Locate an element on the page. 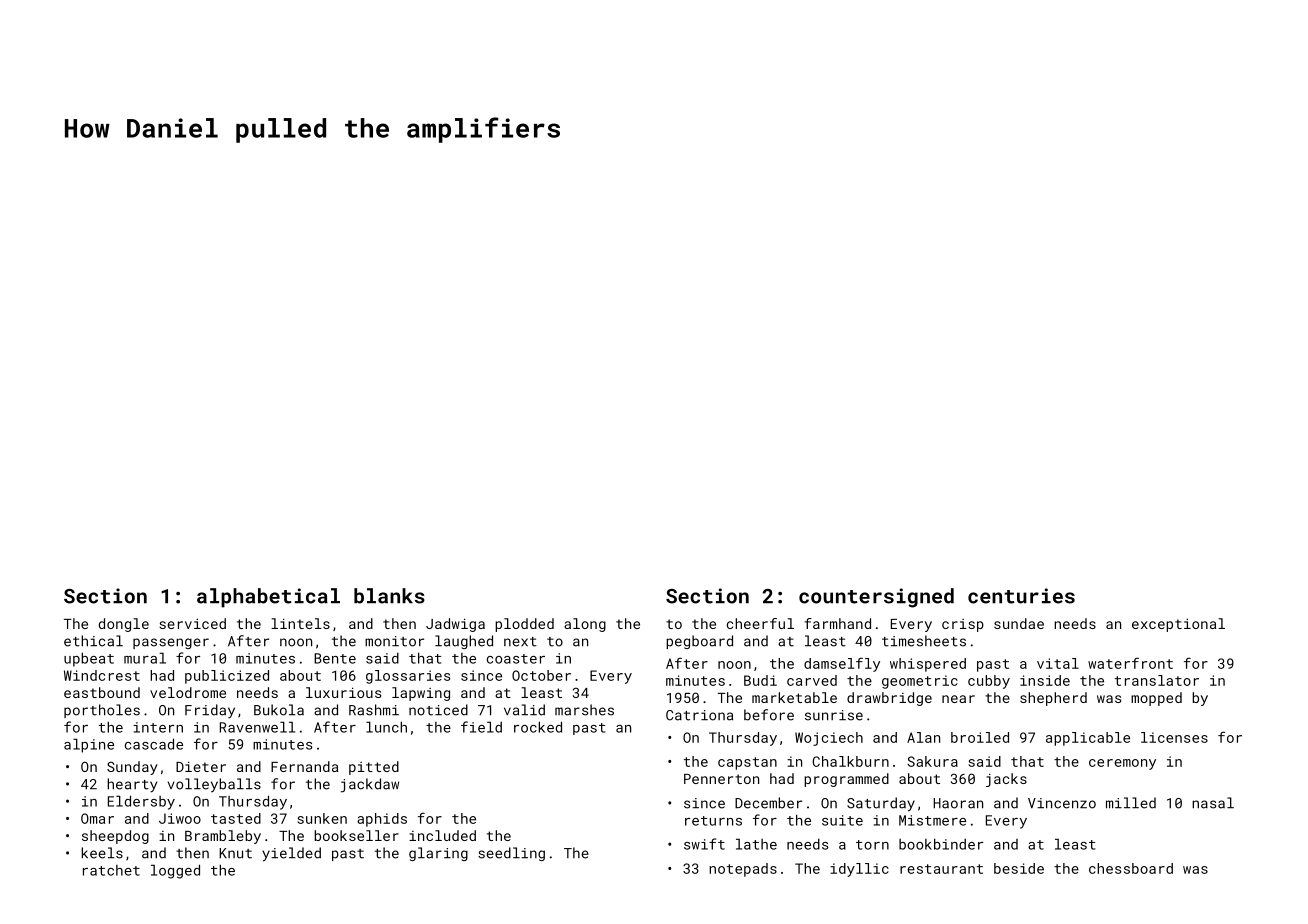 The width and height of the page is (1308, 924). swift is located at coordinates (704, 844).
